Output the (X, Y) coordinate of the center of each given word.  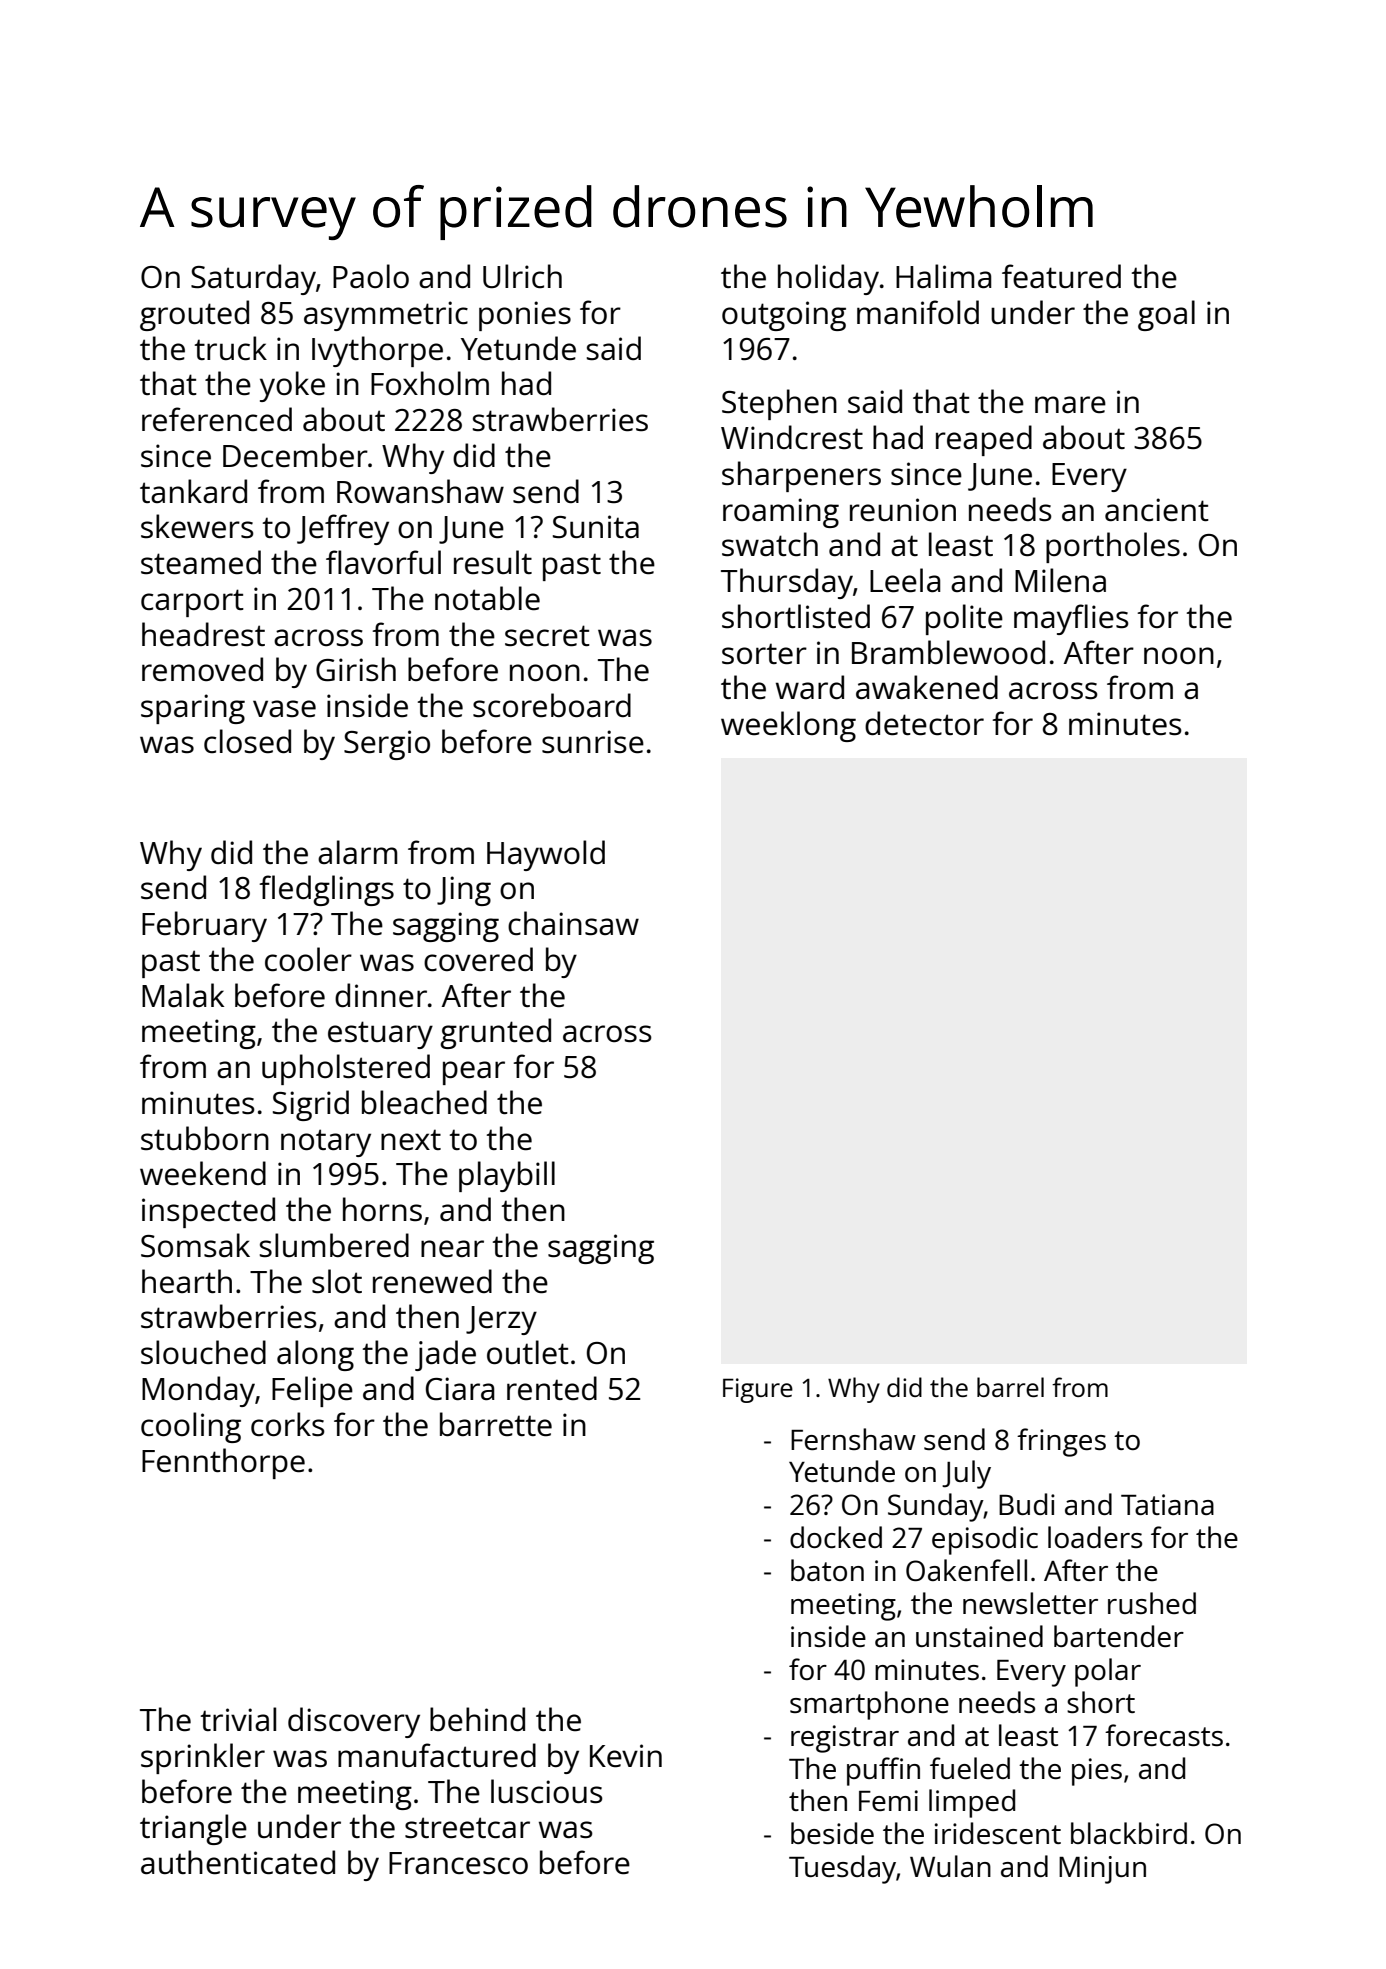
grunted (495, 1033)
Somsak (195, 1245)
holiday (828, 279)
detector (924, 723)
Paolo (371, 276)
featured (1061, 276)
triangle (193, 1829)
